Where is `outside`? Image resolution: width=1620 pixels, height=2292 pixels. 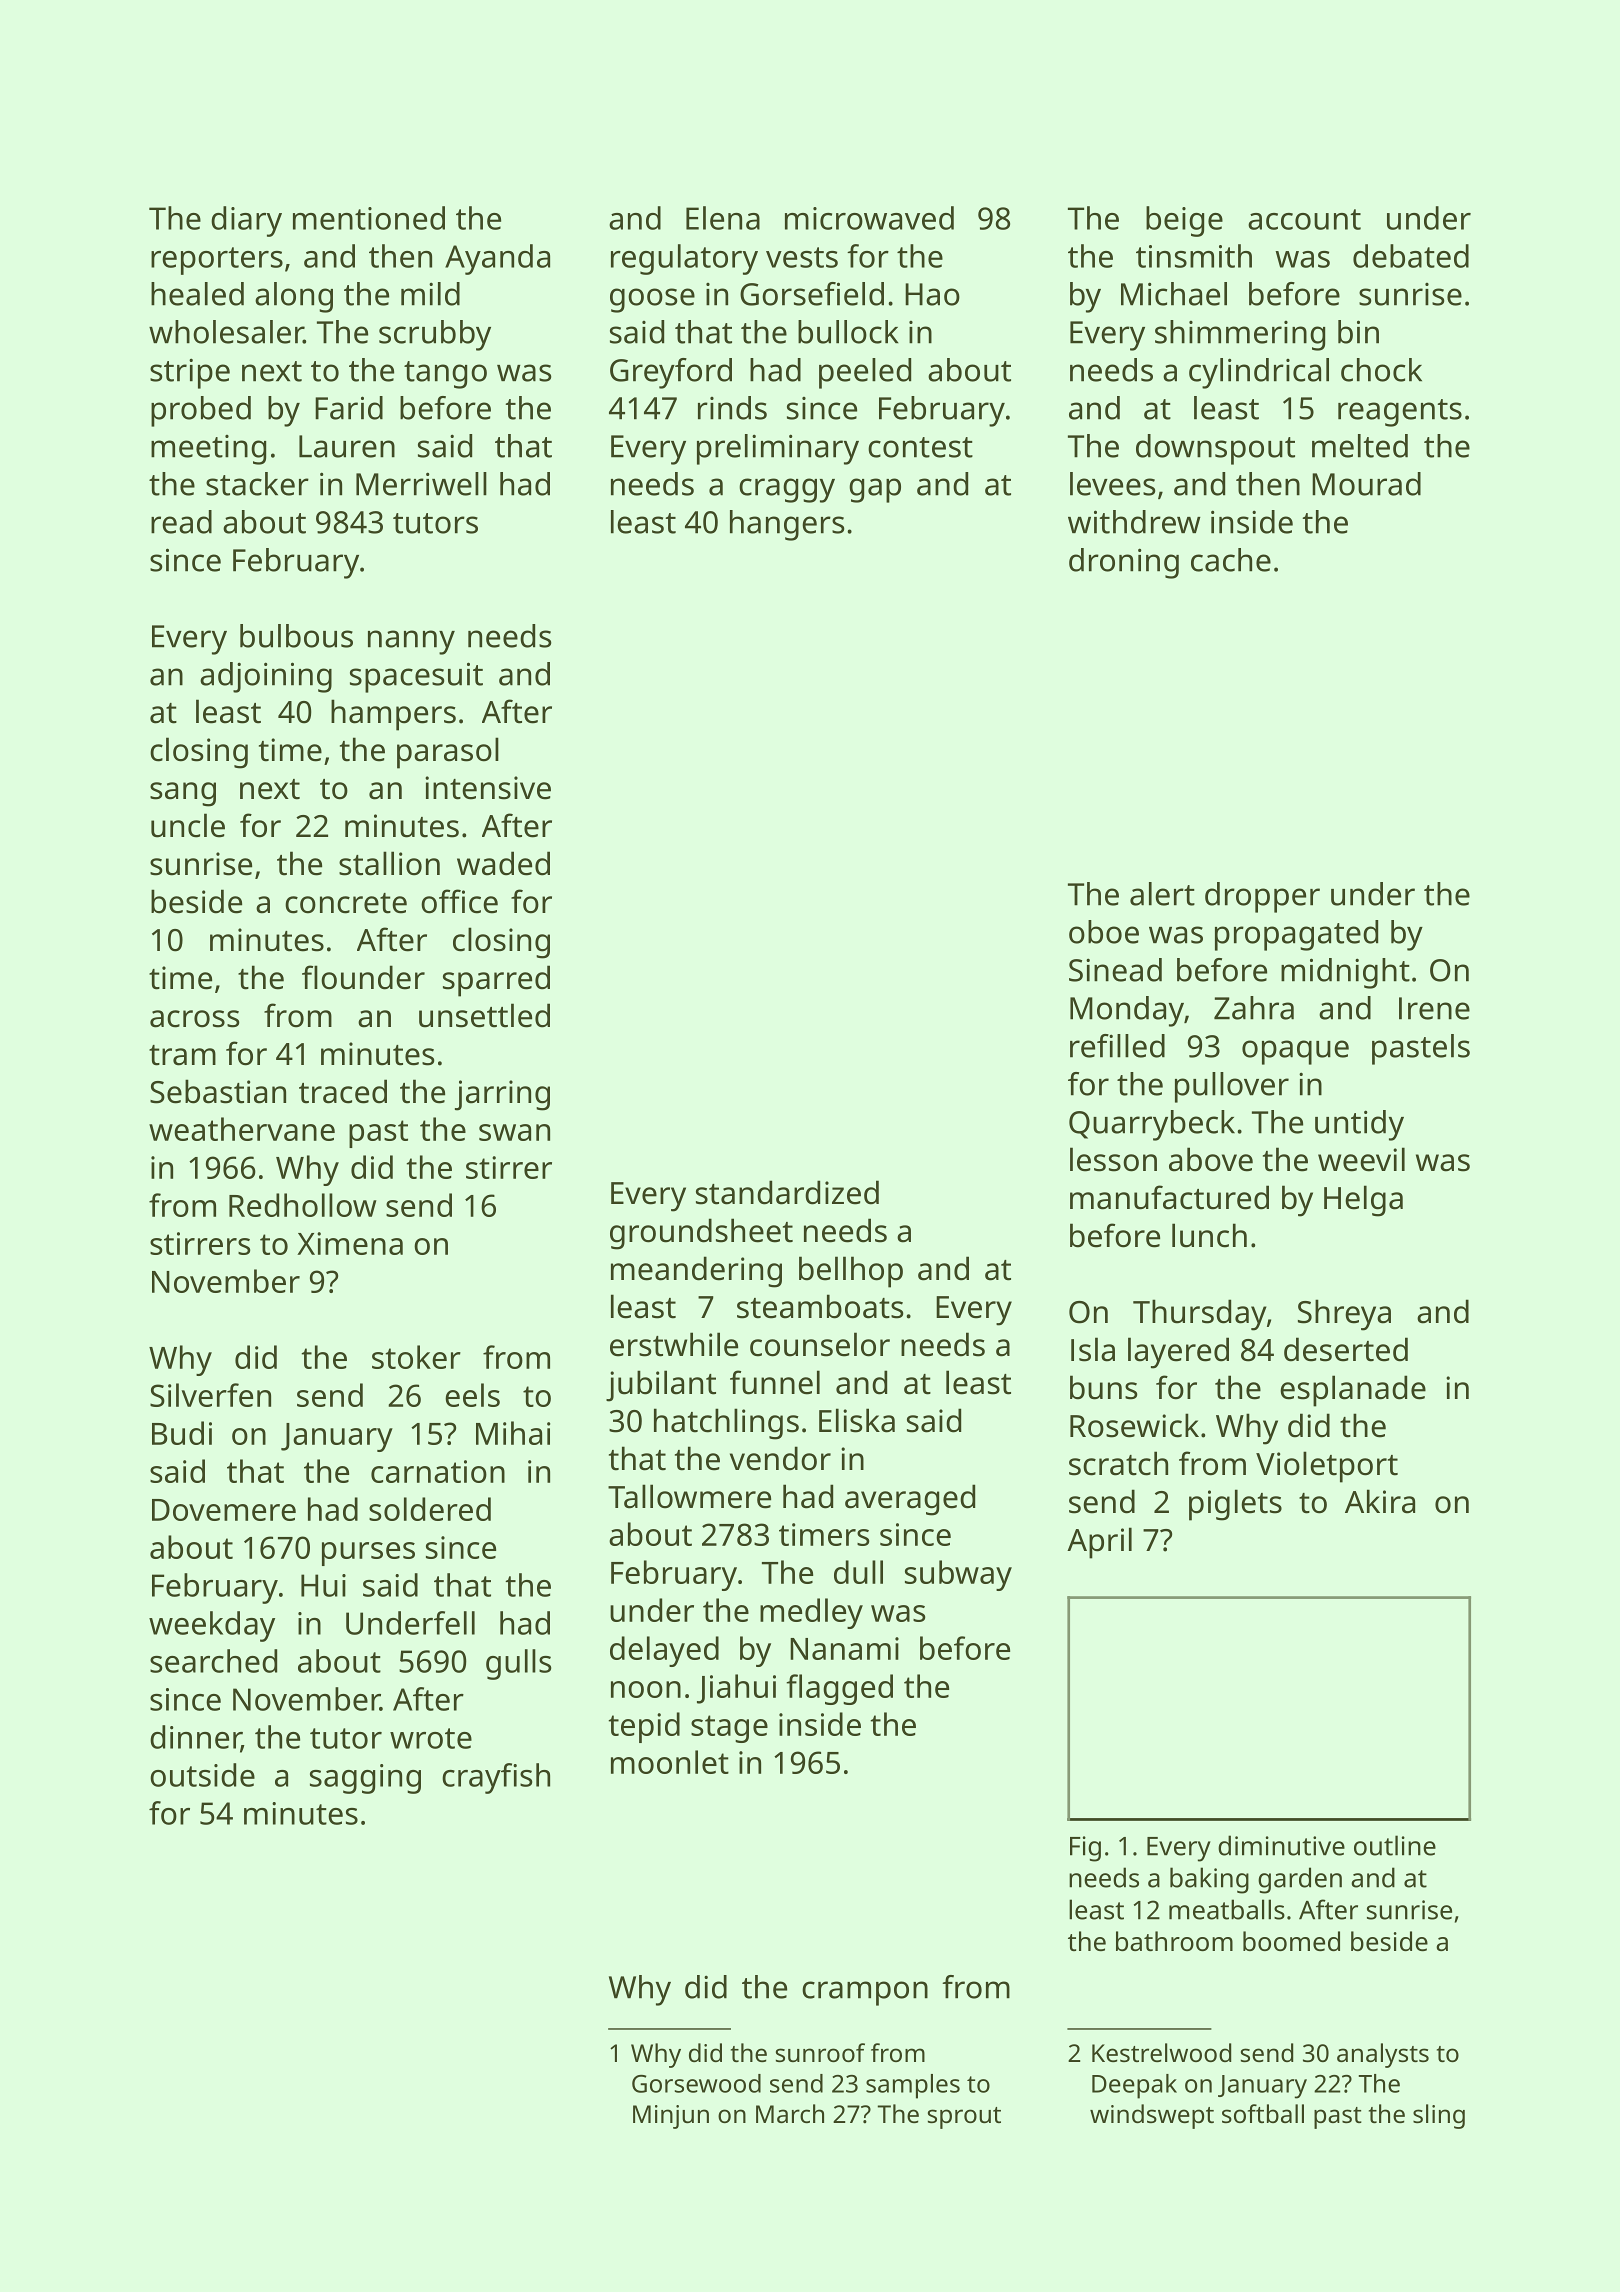 outside is located at coordinates (202, 1775).
